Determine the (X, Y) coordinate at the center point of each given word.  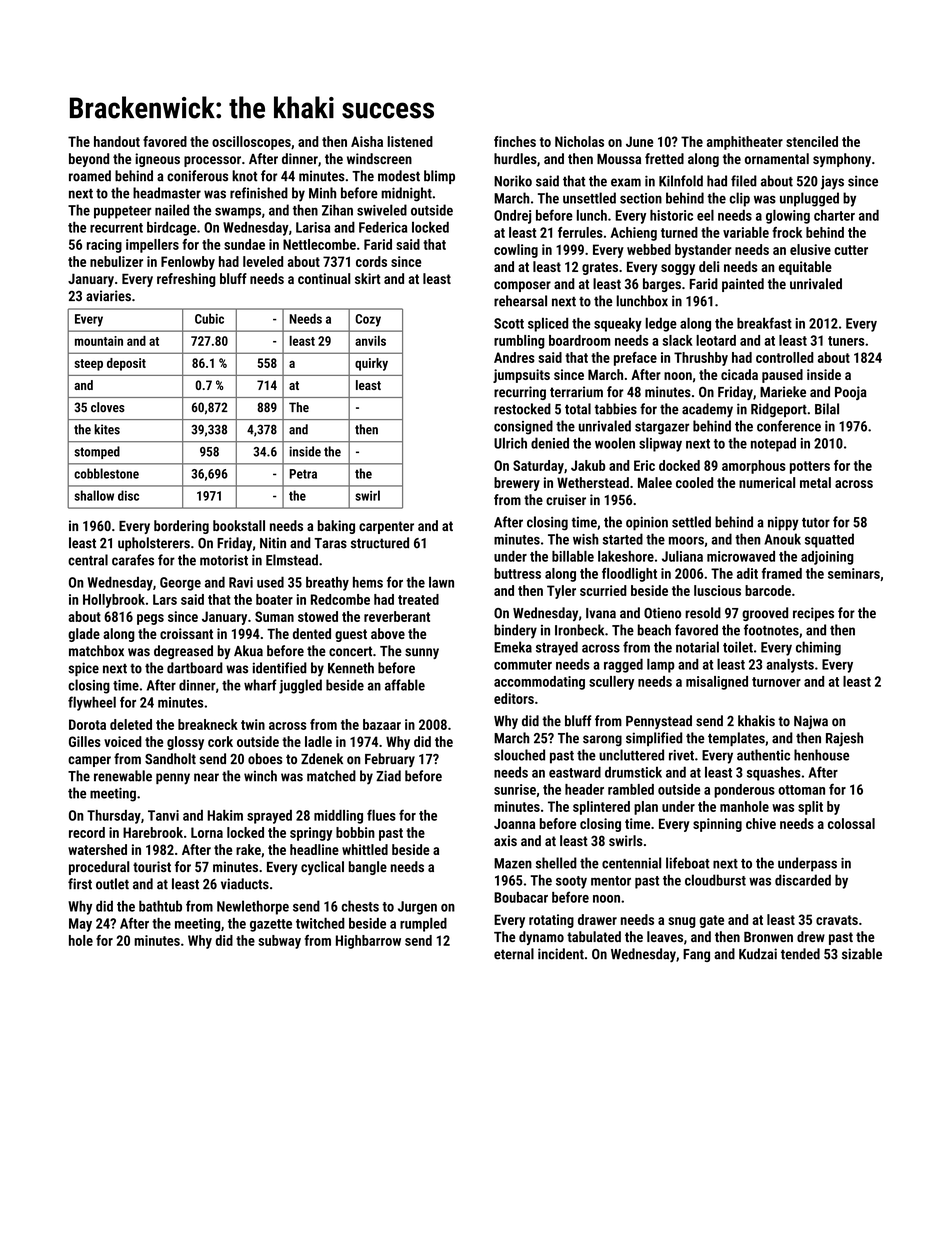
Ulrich (510, 443)
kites (107, 429)
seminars (854, 573)
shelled (556, 863)
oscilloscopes (251, 143)
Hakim (225, 815)
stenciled (812, 141)
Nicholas (579, 141)
